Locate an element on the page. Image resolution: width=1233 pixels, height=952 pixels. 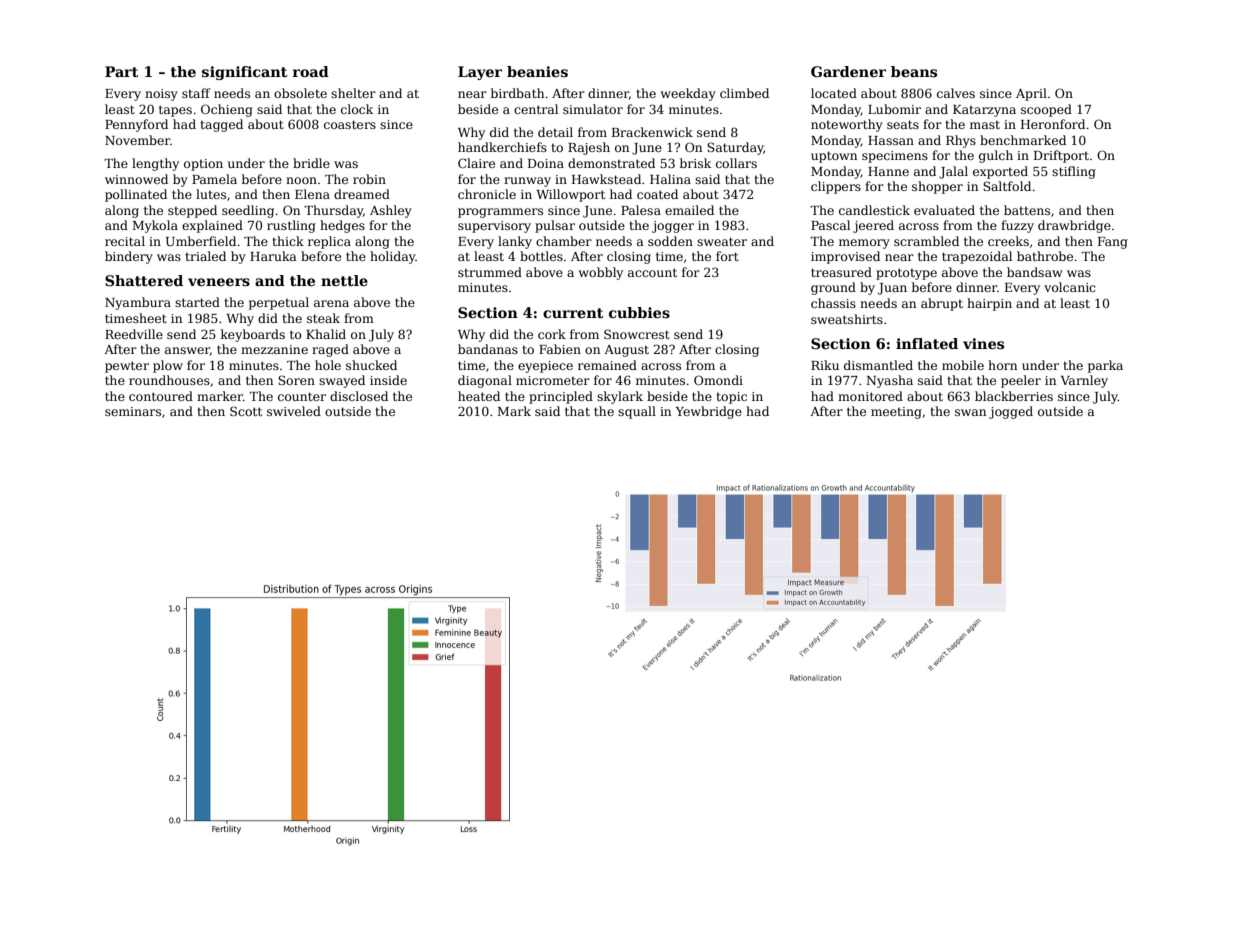
beanies is located at coordinates (537, 71).
